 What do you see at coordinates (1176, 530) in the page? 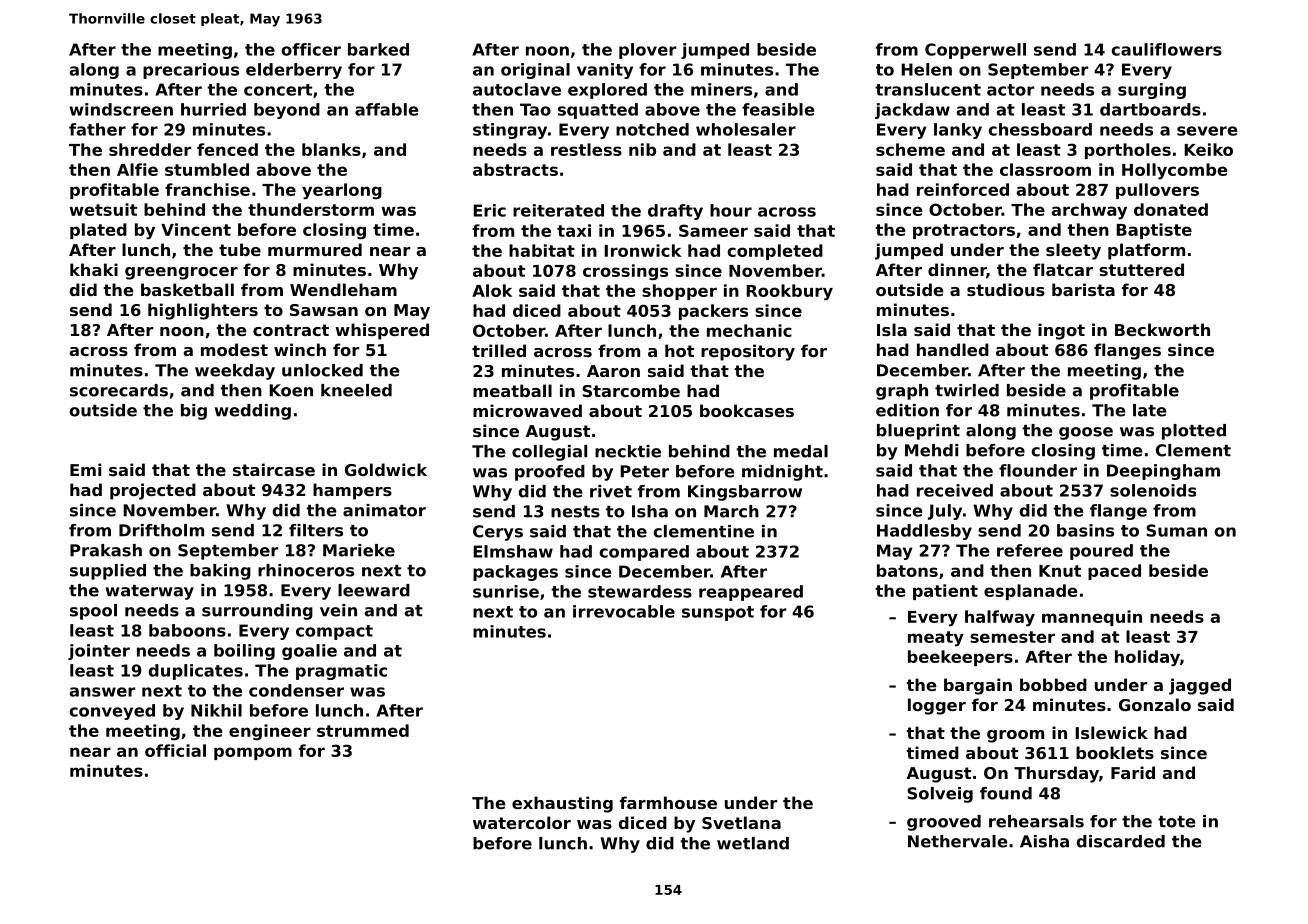
I see `Suman` at bounding box center [1176, 530].
